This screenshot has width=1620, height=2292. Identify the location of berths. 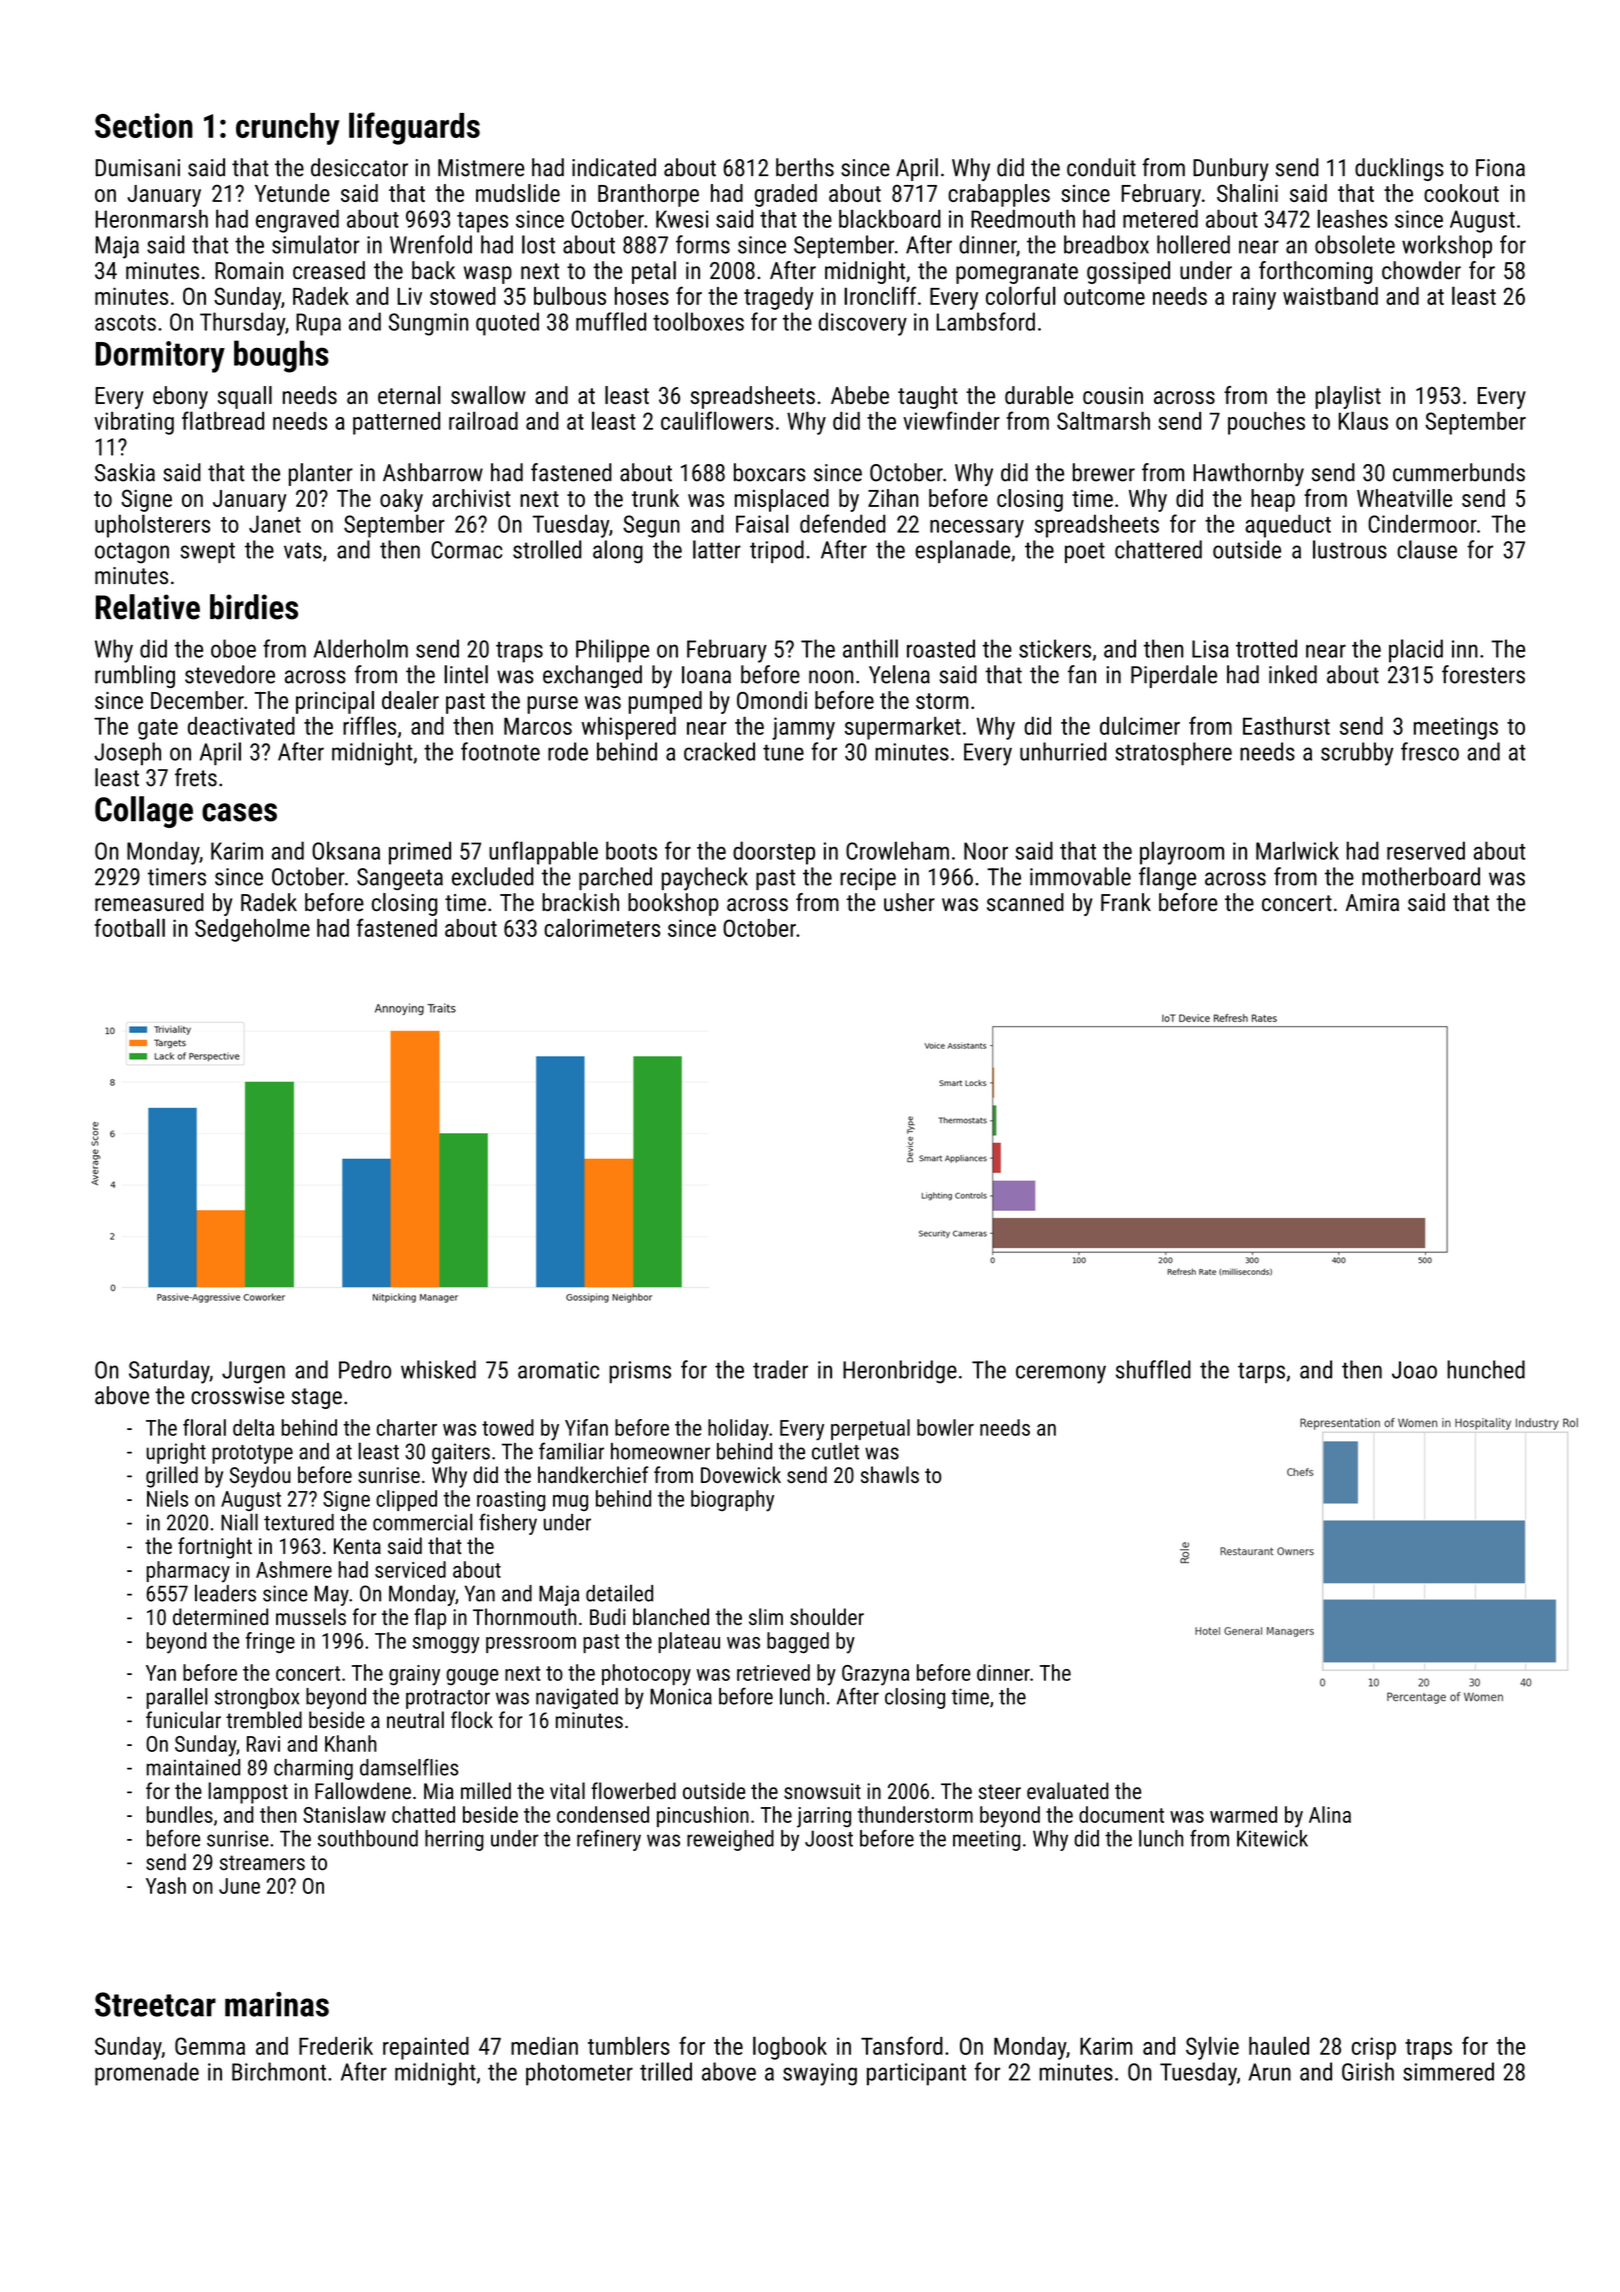
(805, 167).
